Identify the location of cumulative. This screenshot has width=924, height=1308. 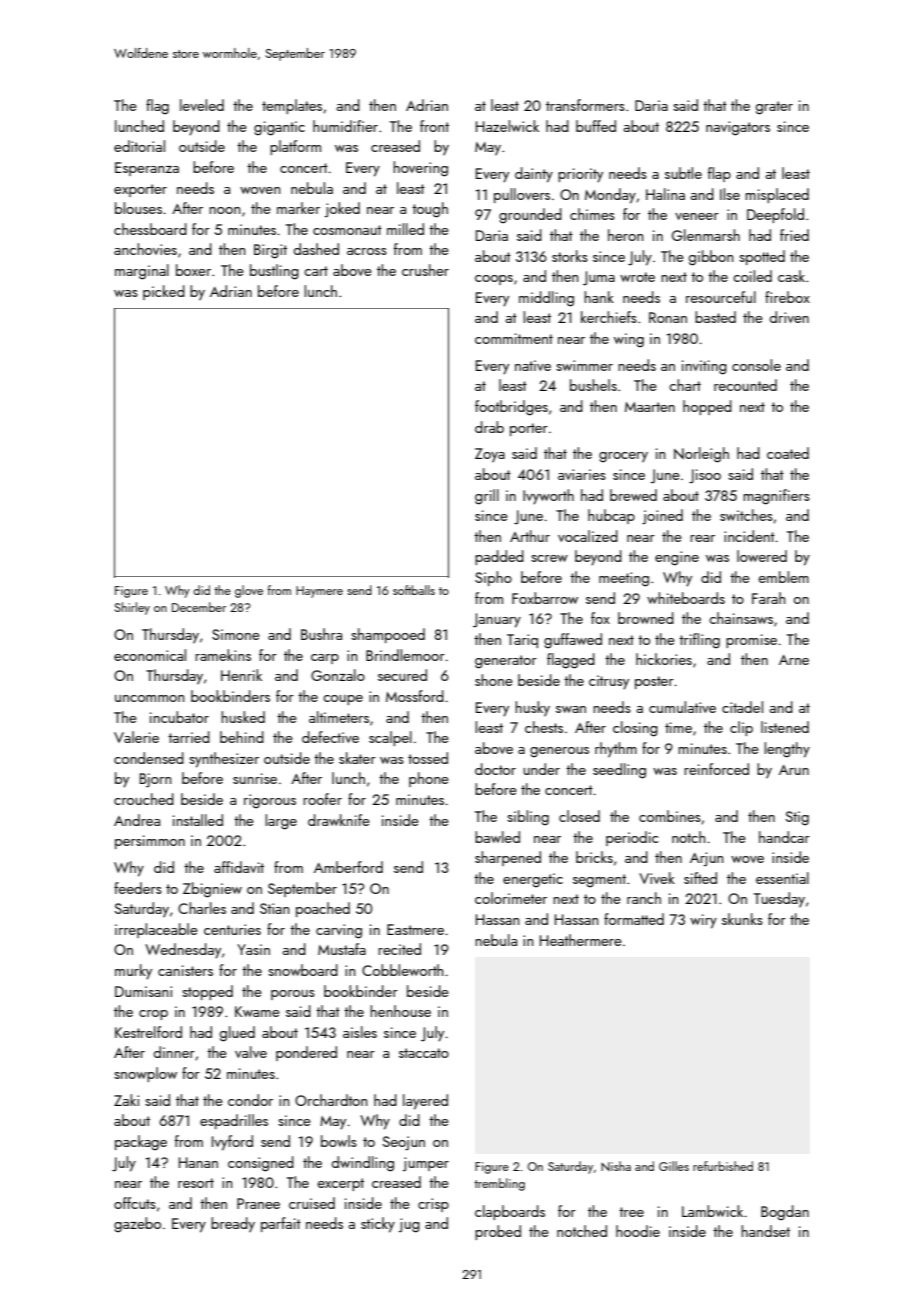
(682, 707).
